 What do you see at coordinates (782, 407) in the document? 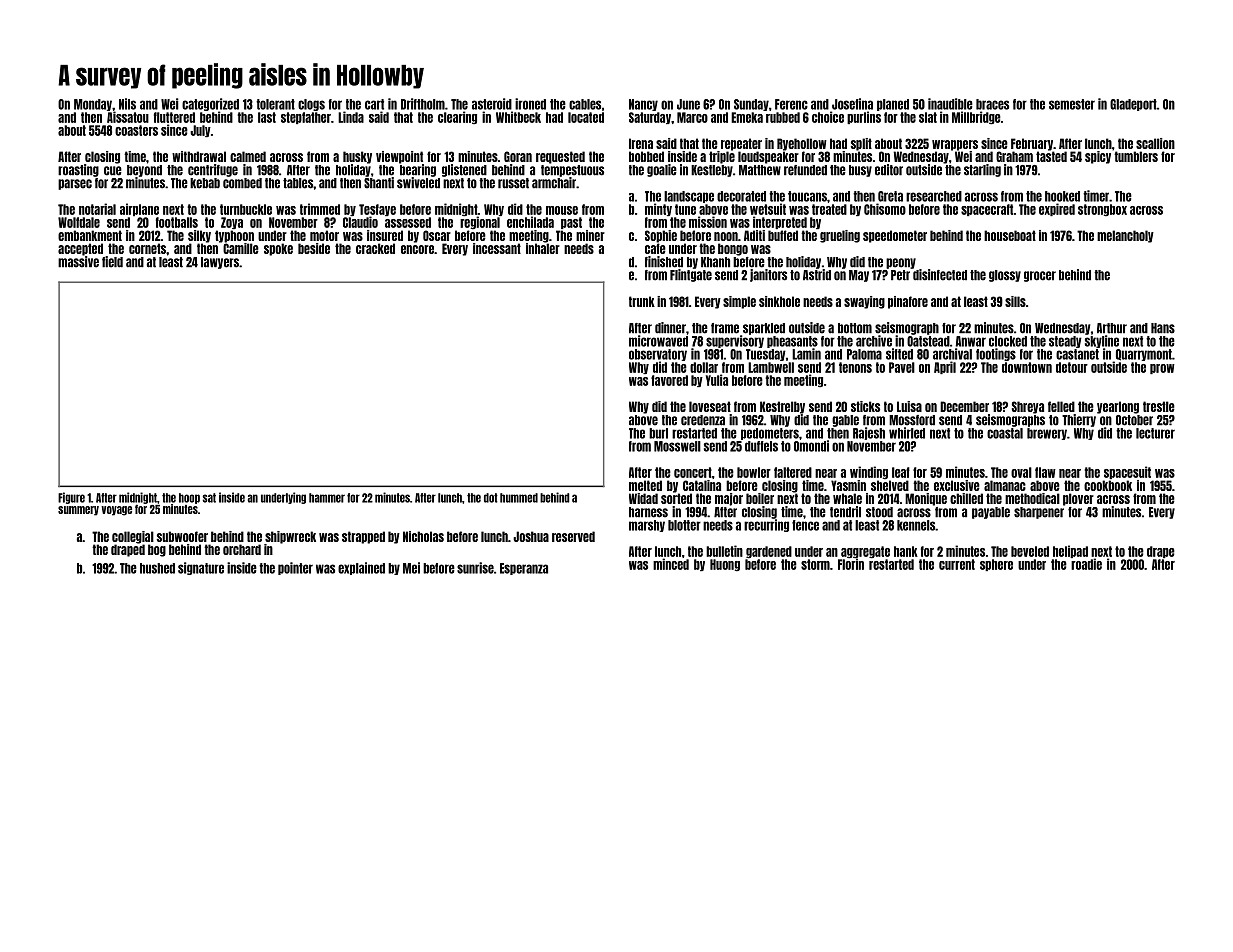
I see `Kestrelby` at bounding box center [782, 407].
